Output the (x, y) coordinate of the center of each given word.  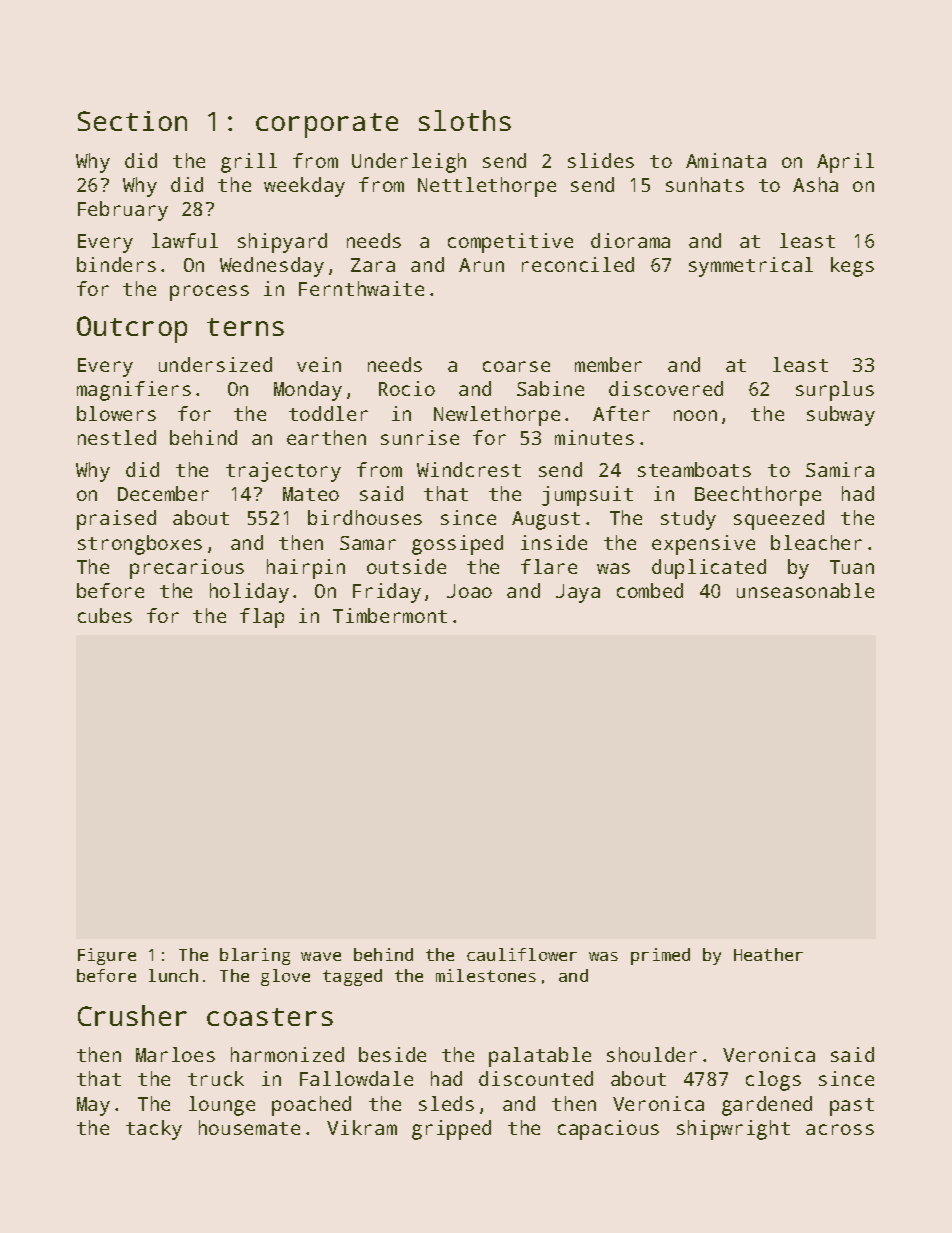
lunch (173, 975)
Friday (387, 593)
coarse (516, 366)
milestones (486, 975)
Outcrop (132, 329)
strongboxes (140, 545)
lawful (185, 240)
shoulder (652, 1054)
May (93, 1106)
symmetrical (751, 267)
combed (650, 590)
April (845, 163)
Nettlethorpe (487, 187)
